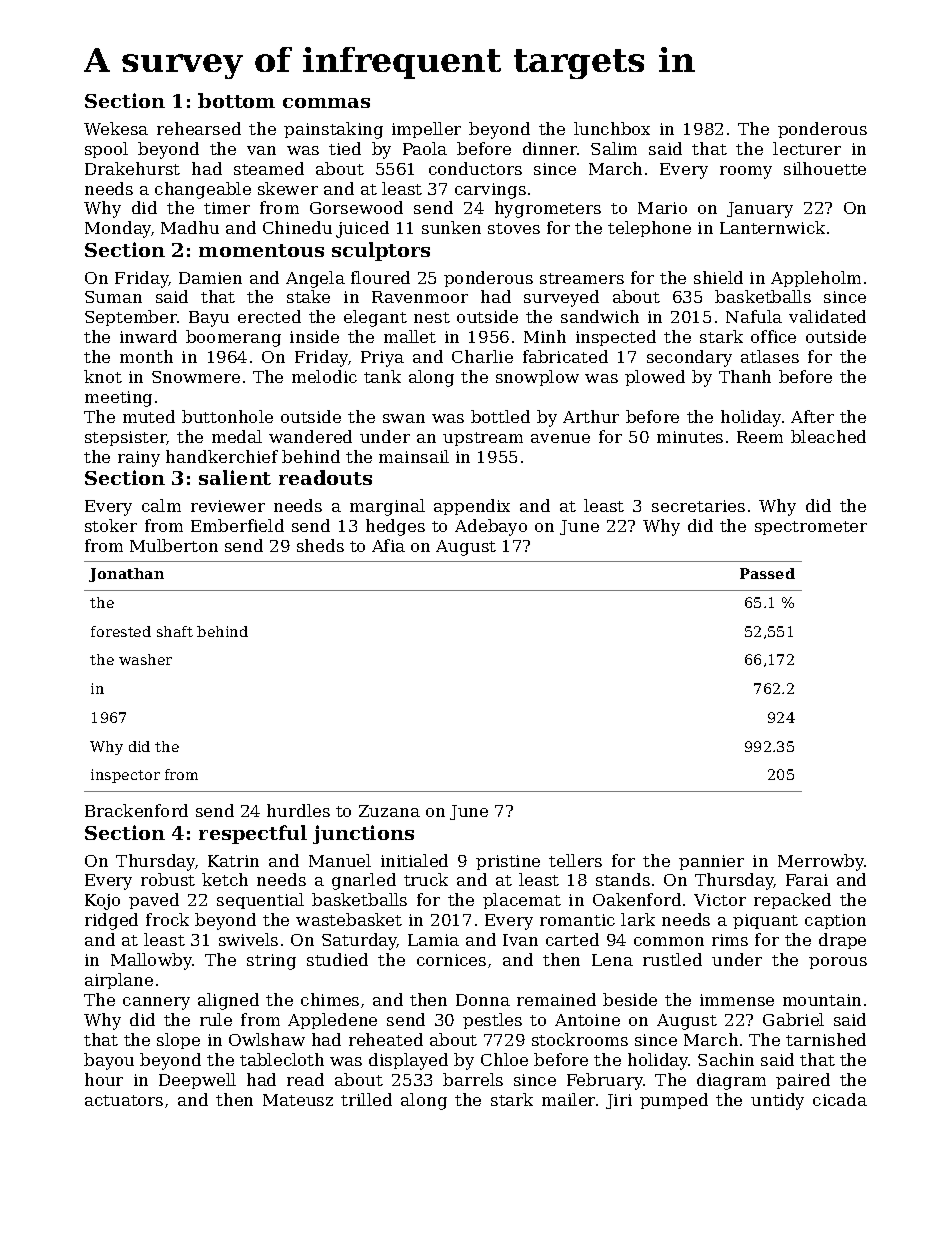 Image resolution: width=952 pixels, height=1233 pixels. Describe the element at coordinates (698, 506) in the screenshot. I see `secretaries` at that location.
